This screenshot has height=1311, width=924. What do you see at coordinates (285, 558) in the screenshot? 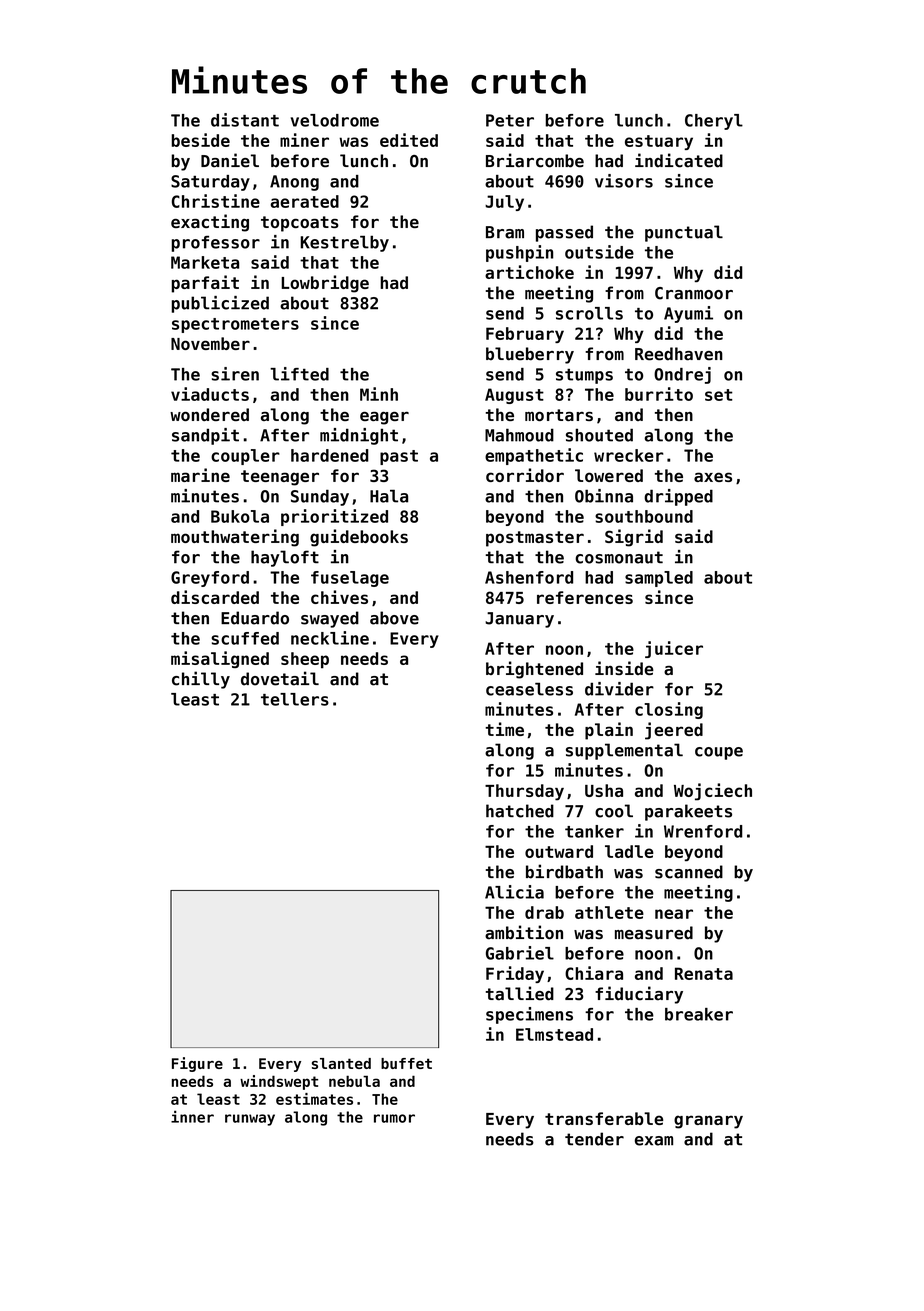
I see `hayloft` at bounding box center [285, 558].
